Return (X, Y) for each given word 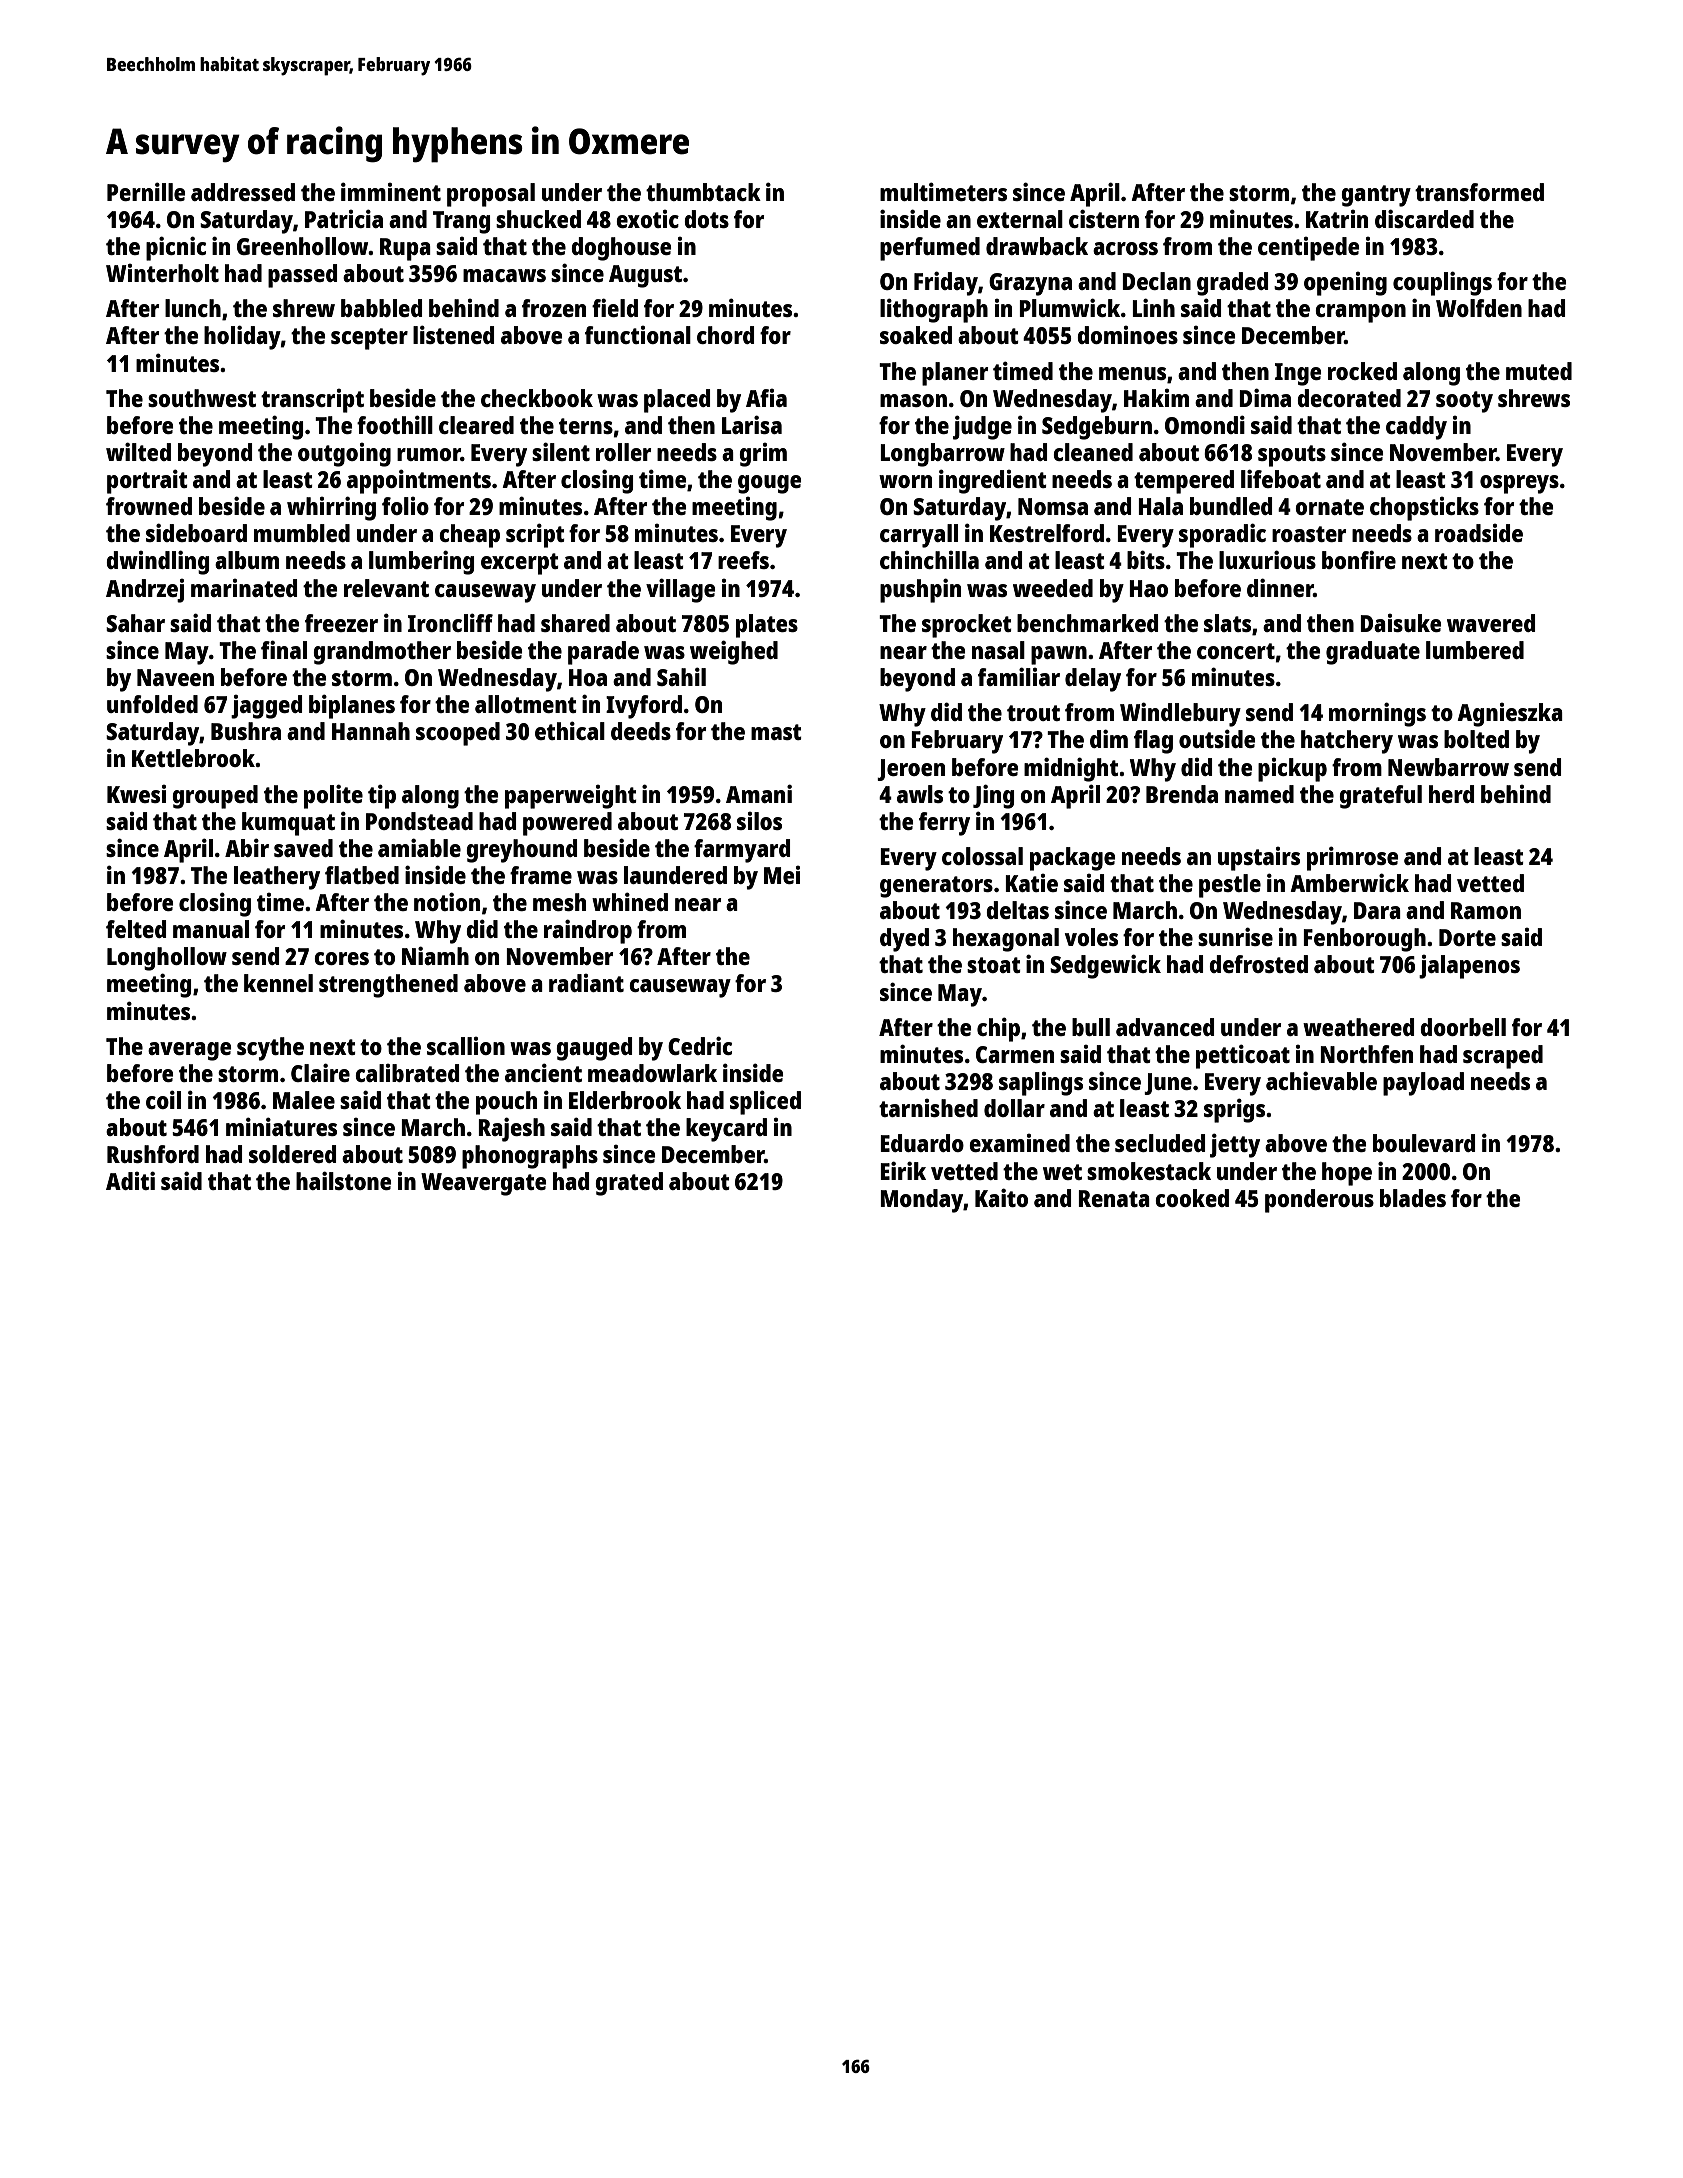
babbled (381, 308)
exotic (647, 219)
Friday (946, 283)
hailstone (343, 1180)
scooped (458, 734)
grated (629, 1184)
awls (920, 794)
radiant (586, 983)
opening (1345, 284)
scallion (466, 1046)
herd (1451, 794)
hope (1347, 1174)
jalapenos (1469, 967)
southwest (202, 398)
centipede (1308, 249)
